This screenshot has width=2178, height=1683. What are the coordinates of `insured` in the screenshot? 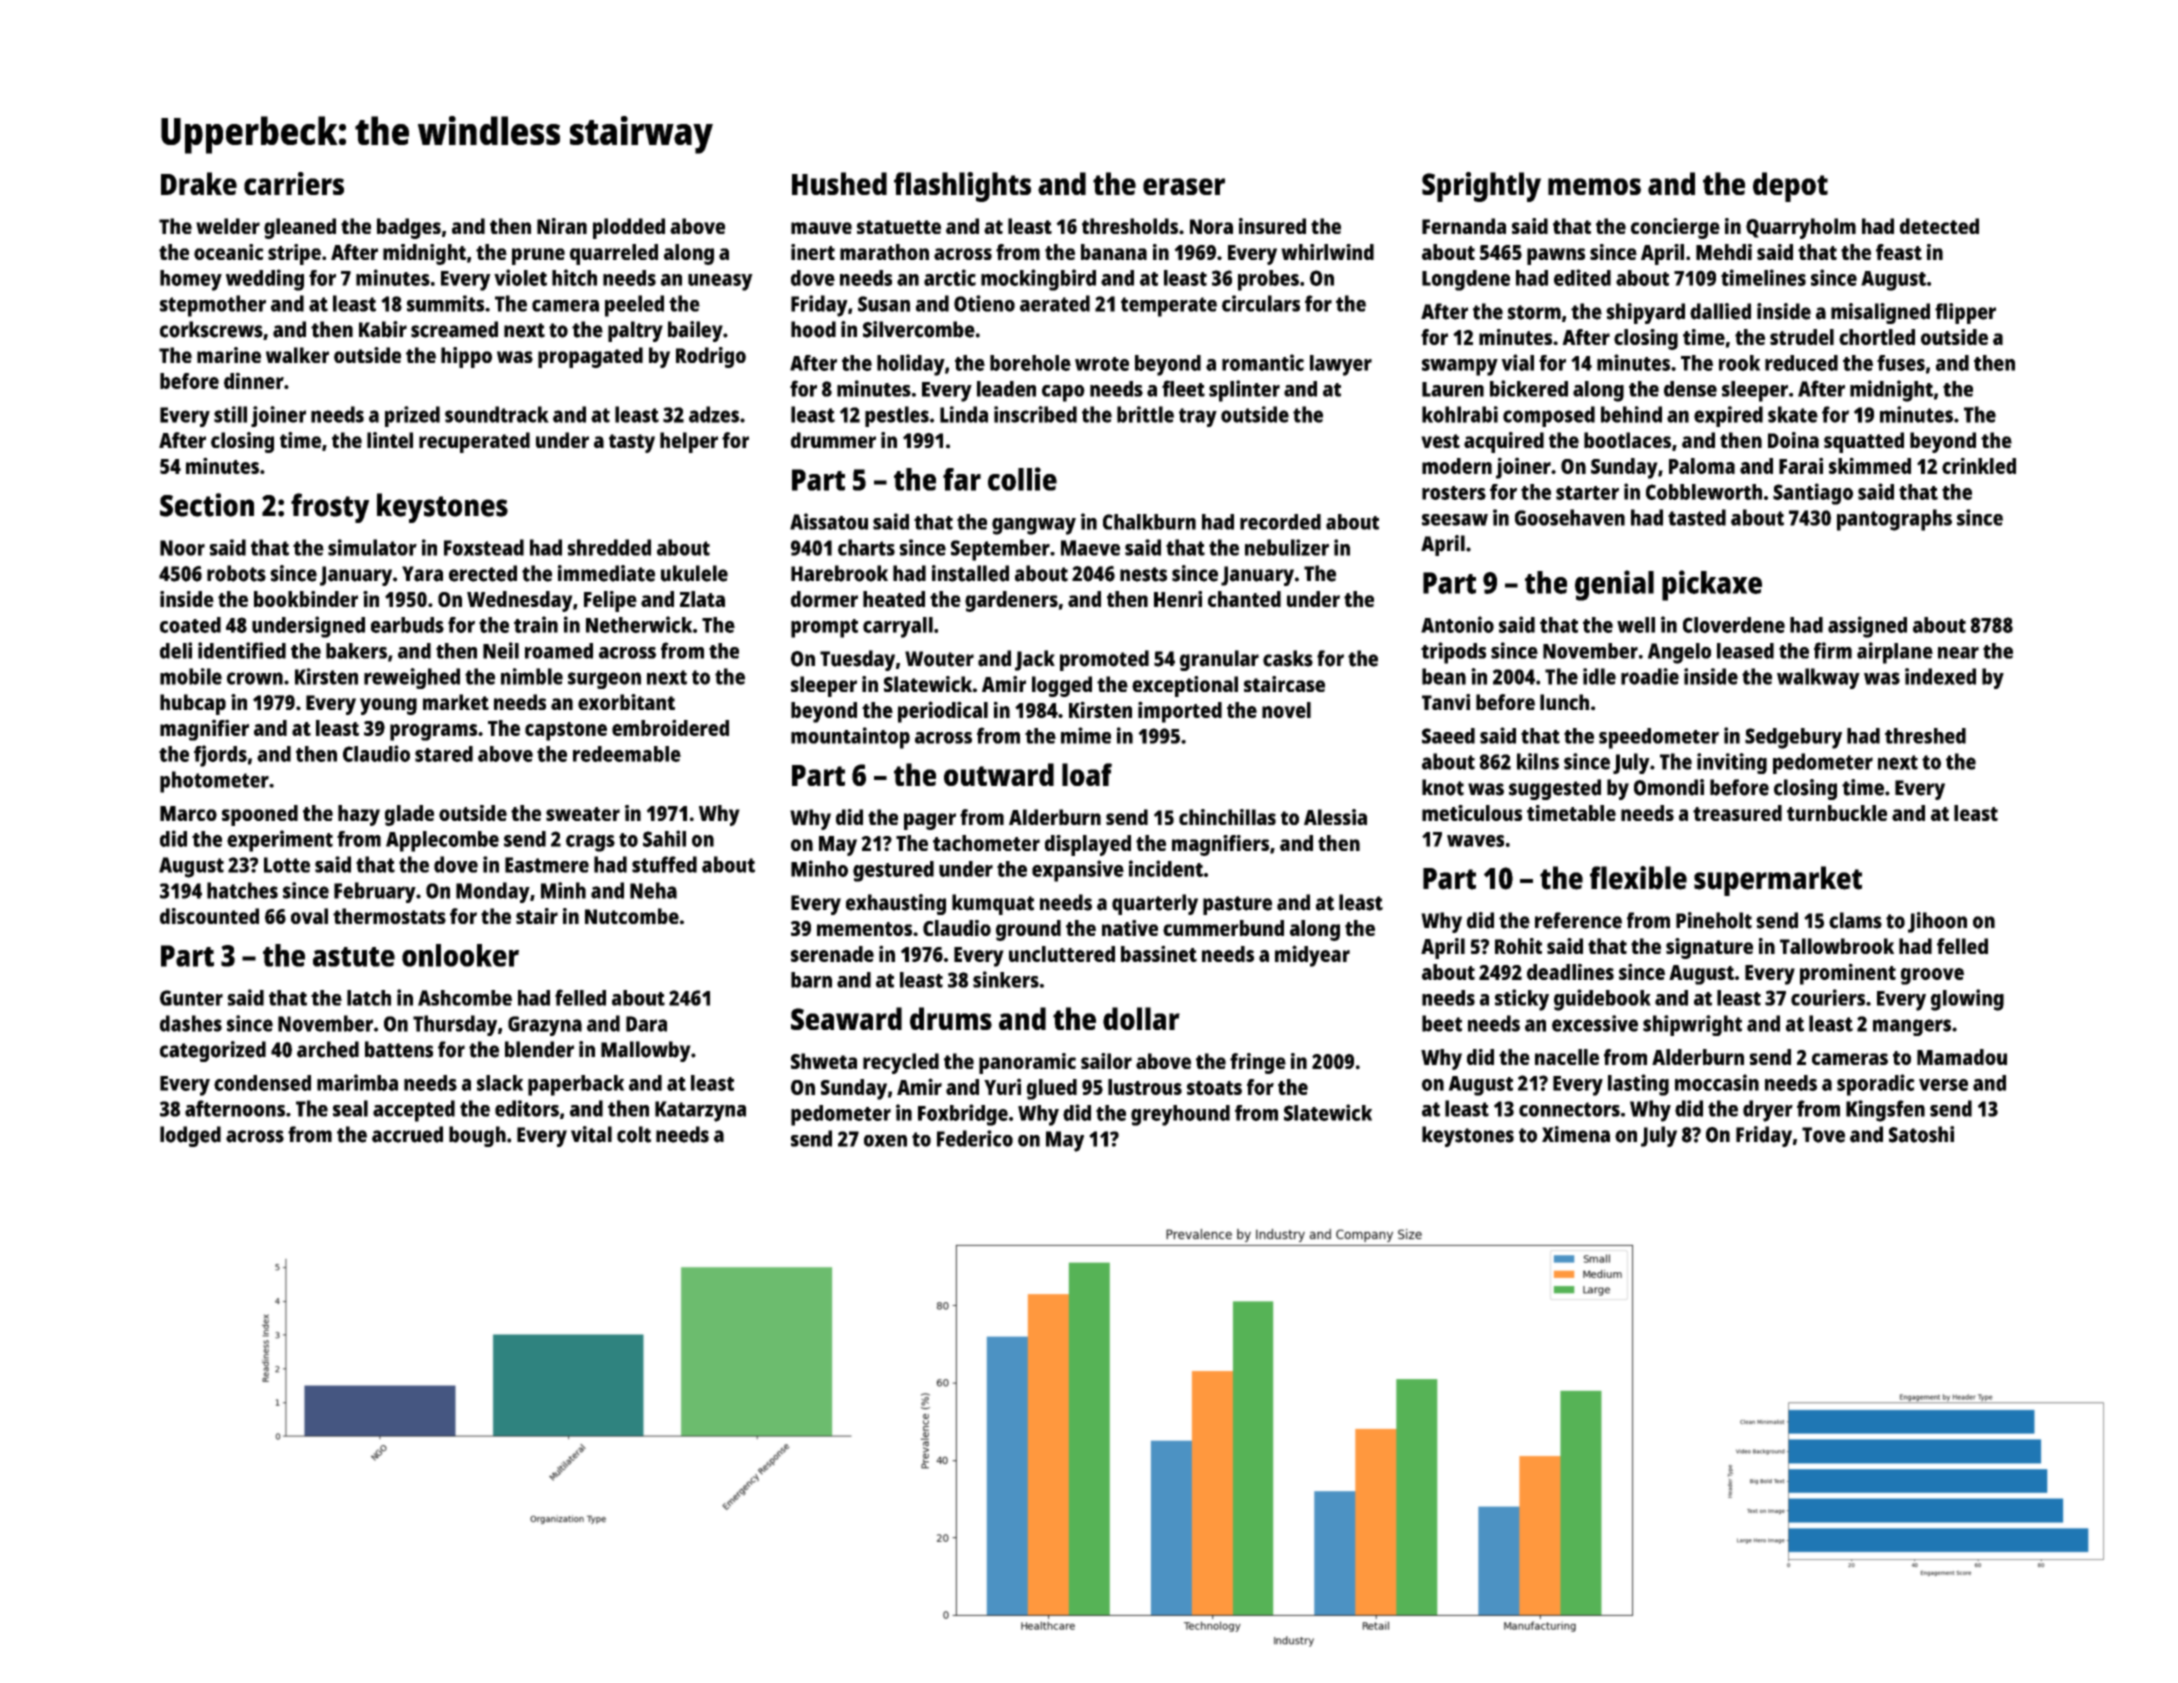 It's located at (1272, 226).
